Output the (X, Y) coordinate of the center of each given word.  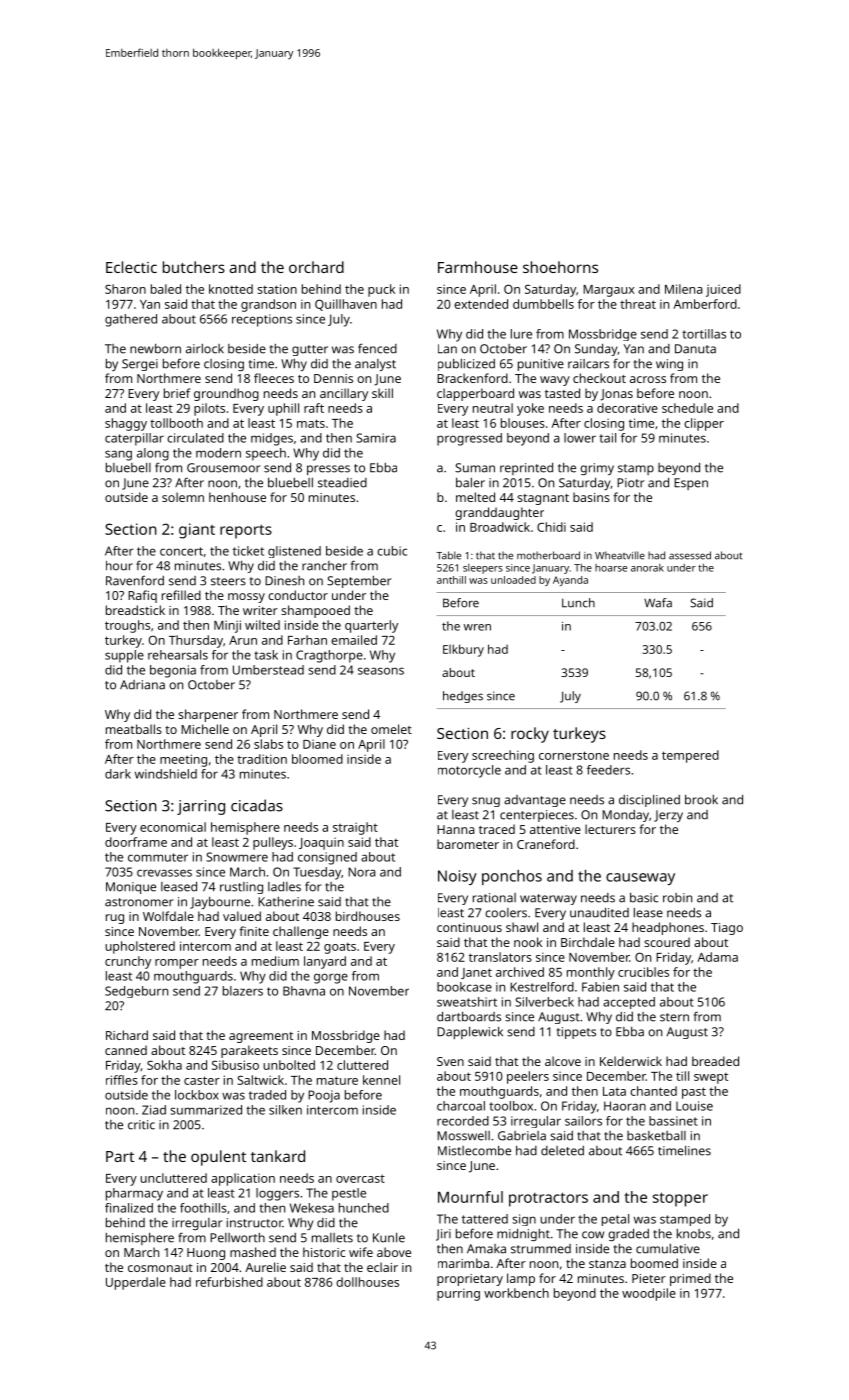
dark (118, 774)
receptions (262, 320)
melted (475, 497)
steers (228, 581)
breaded (715, 1061)
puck (381, 290)
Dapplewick (470, 1033)
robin (677, 898)
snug (486, 802)
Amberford (705, 304)
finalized (129, 1208)
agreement (261, 1037)
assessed (690, 555)
